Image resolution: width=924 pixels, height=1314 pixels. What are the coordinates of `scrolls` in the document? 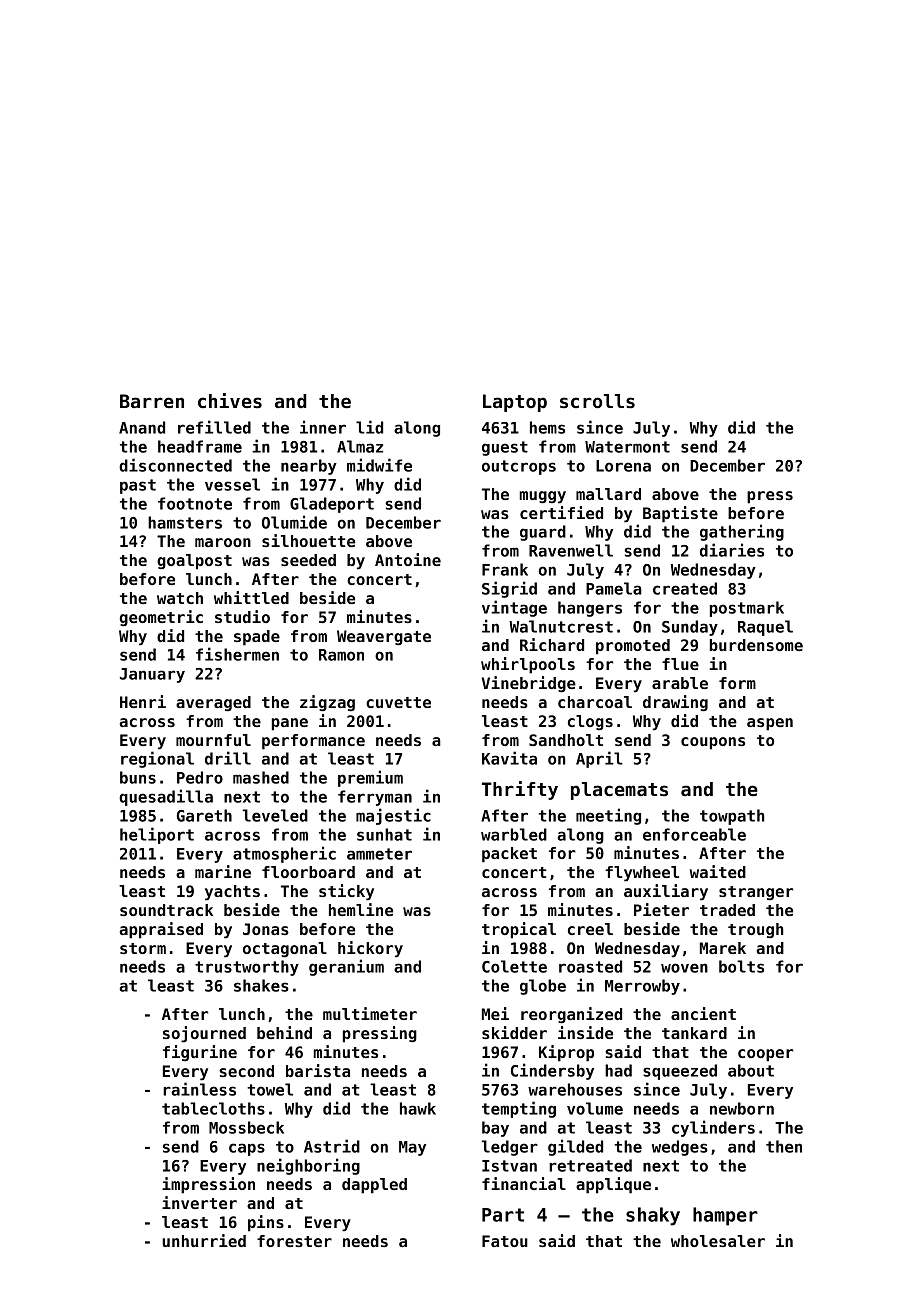 It's located at (597, 401).
